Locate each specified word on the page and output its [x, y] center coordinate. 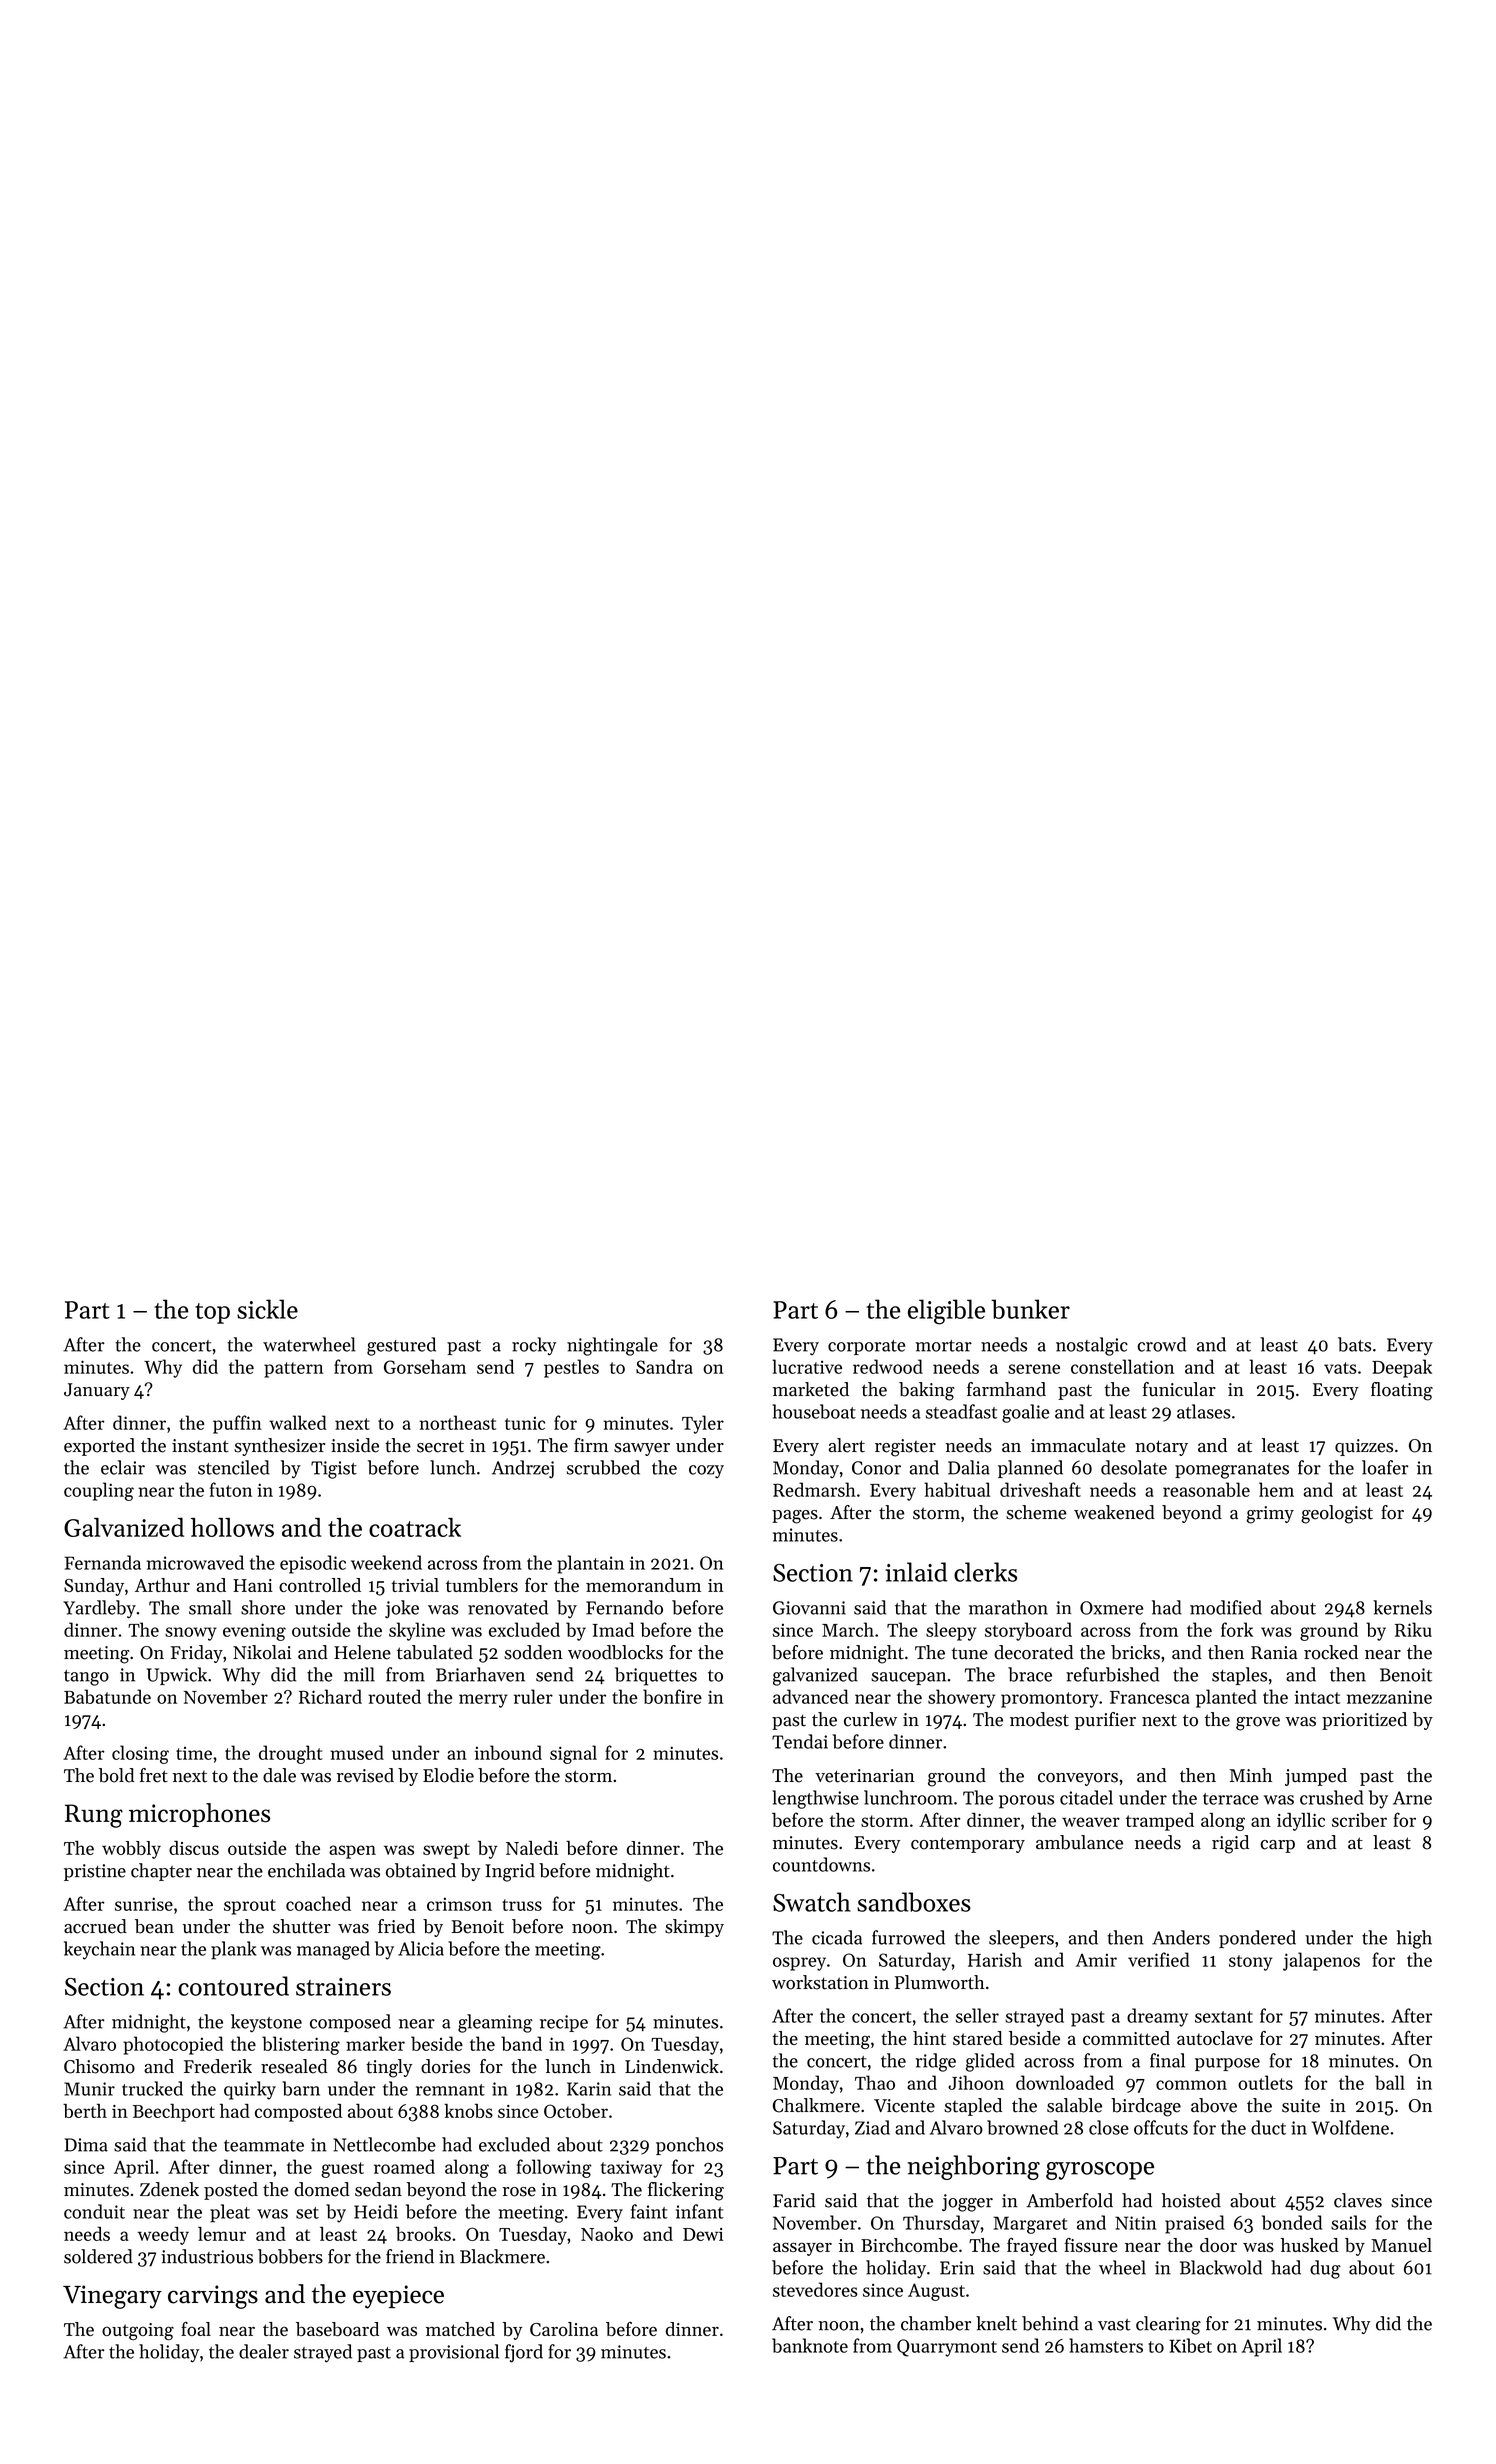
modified [1226, 1607]
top [212, 1313]
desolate [1134, 1467]
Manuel [1401, 2245]
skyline [417, 1631]
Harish [995, 1959]
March [848, 1629]
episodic [313, 1564]
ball [1390, 2082]
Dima [86, 2145]
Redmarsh [814, 1489]
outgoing [138, 2331]
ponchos [689, 2146]
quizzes [1364, 1447]
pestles [571, 1368]
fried [396, 1926]
